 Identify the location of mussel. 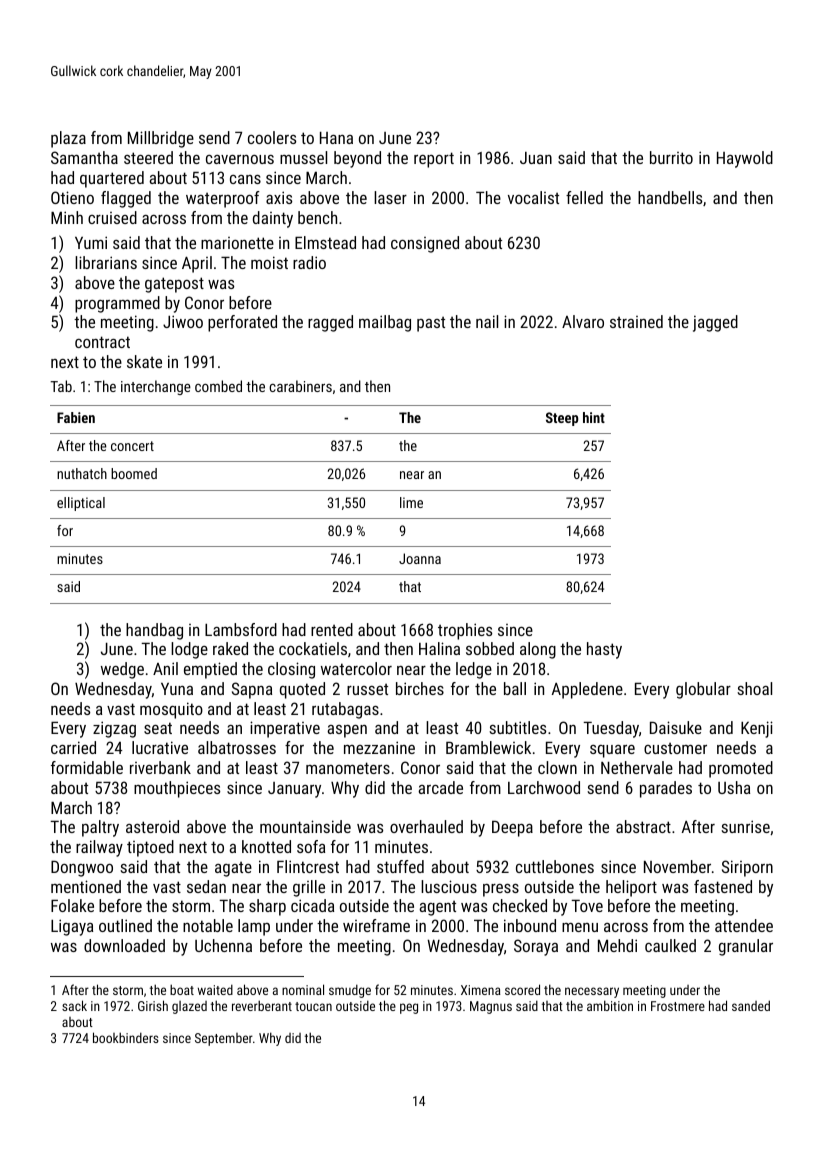
(303, 157).
